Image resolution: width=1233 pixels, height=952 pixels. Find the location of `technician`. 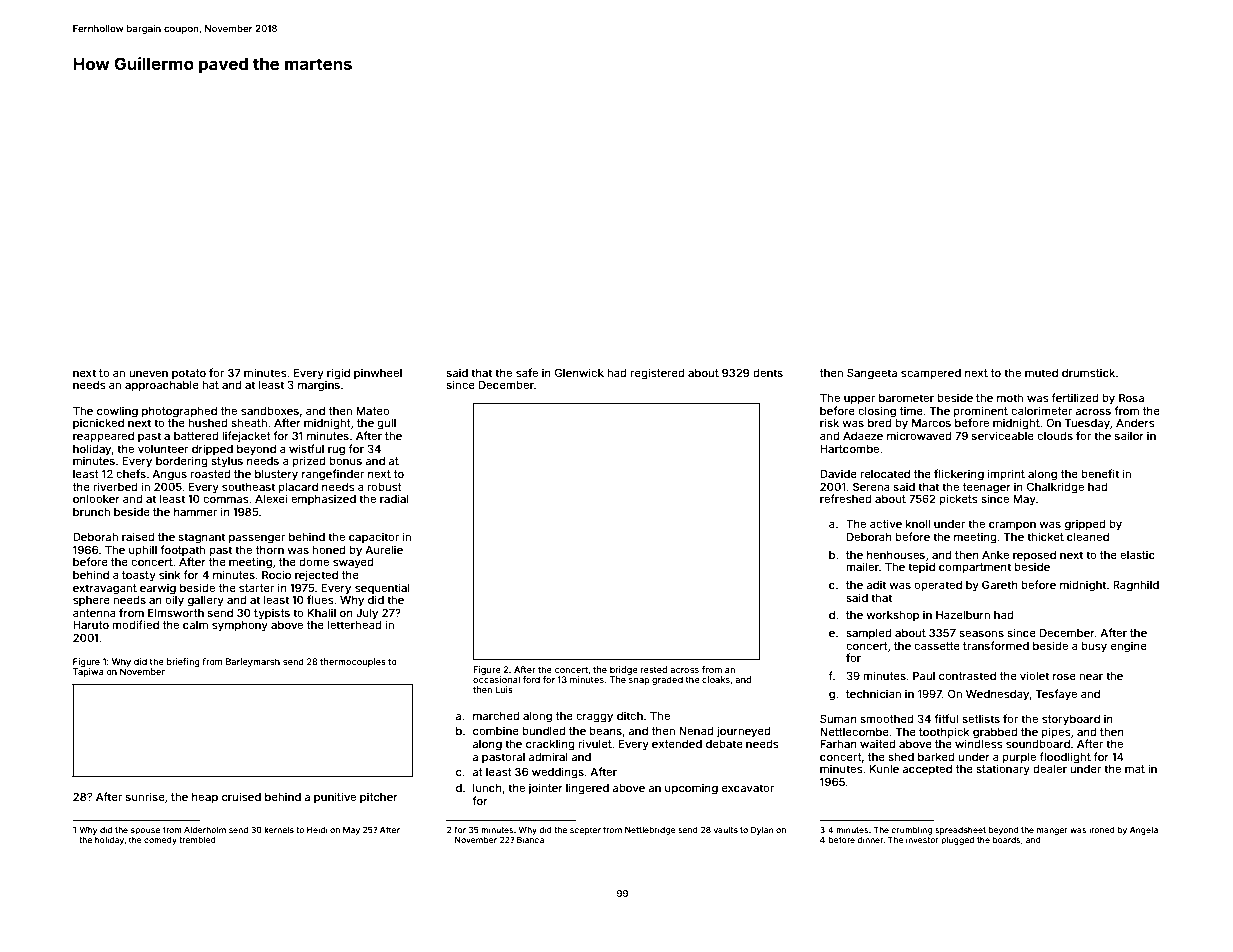

technician is located at coordinates (873, 693).
